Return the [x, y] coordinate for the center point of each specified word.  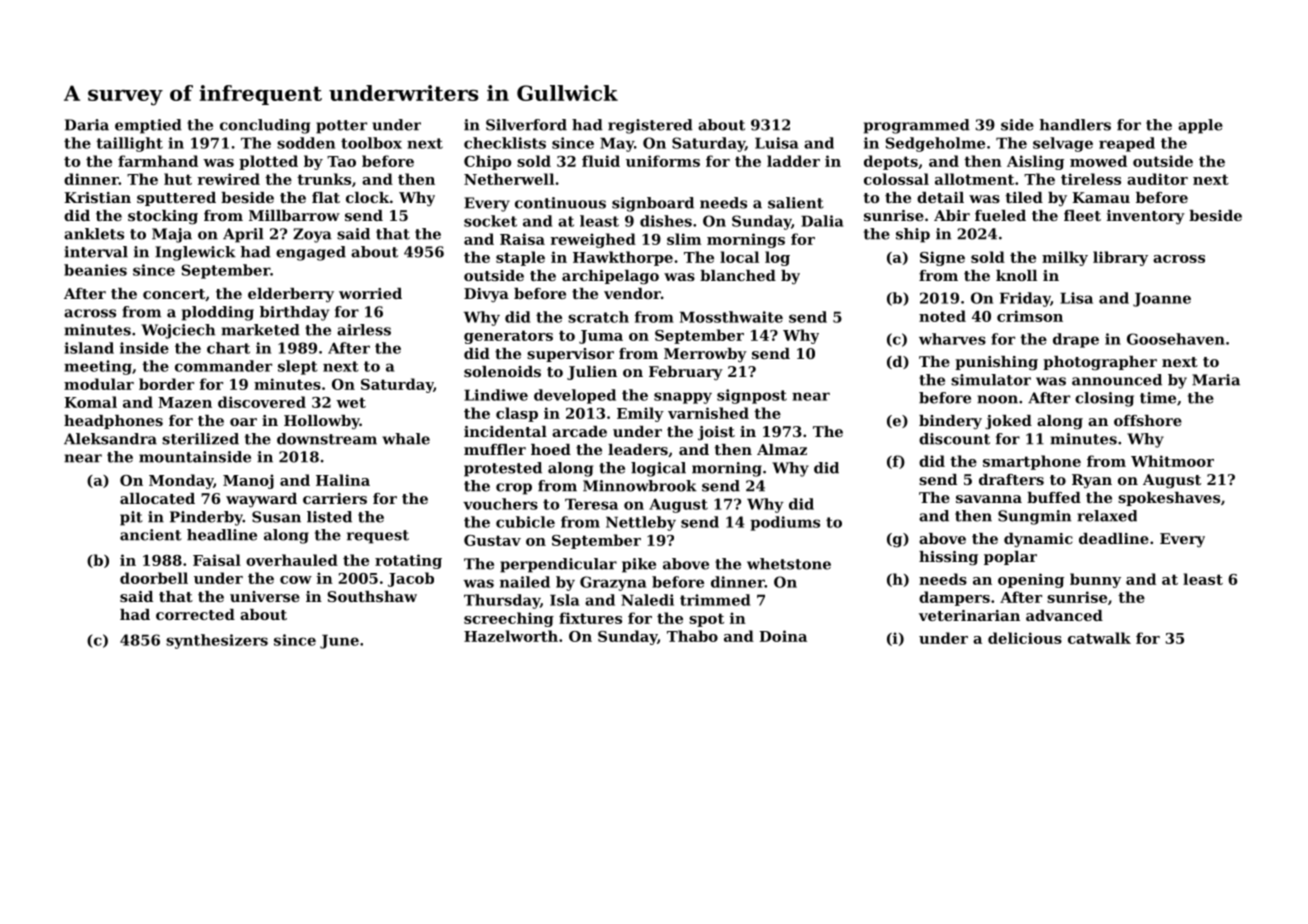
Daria [87, 125]
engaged [311, 253]
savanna [989, 499]
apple [1200, 126]
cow [296, 580]
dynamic [1038, 540]
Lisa [1076, 298]
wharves [952, 339]
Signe [942, 258]
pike [639, 565]
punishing [996, 363]
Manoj [248, 481]
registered [650, 126]
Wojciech [178, 331]
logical [658, 469]
